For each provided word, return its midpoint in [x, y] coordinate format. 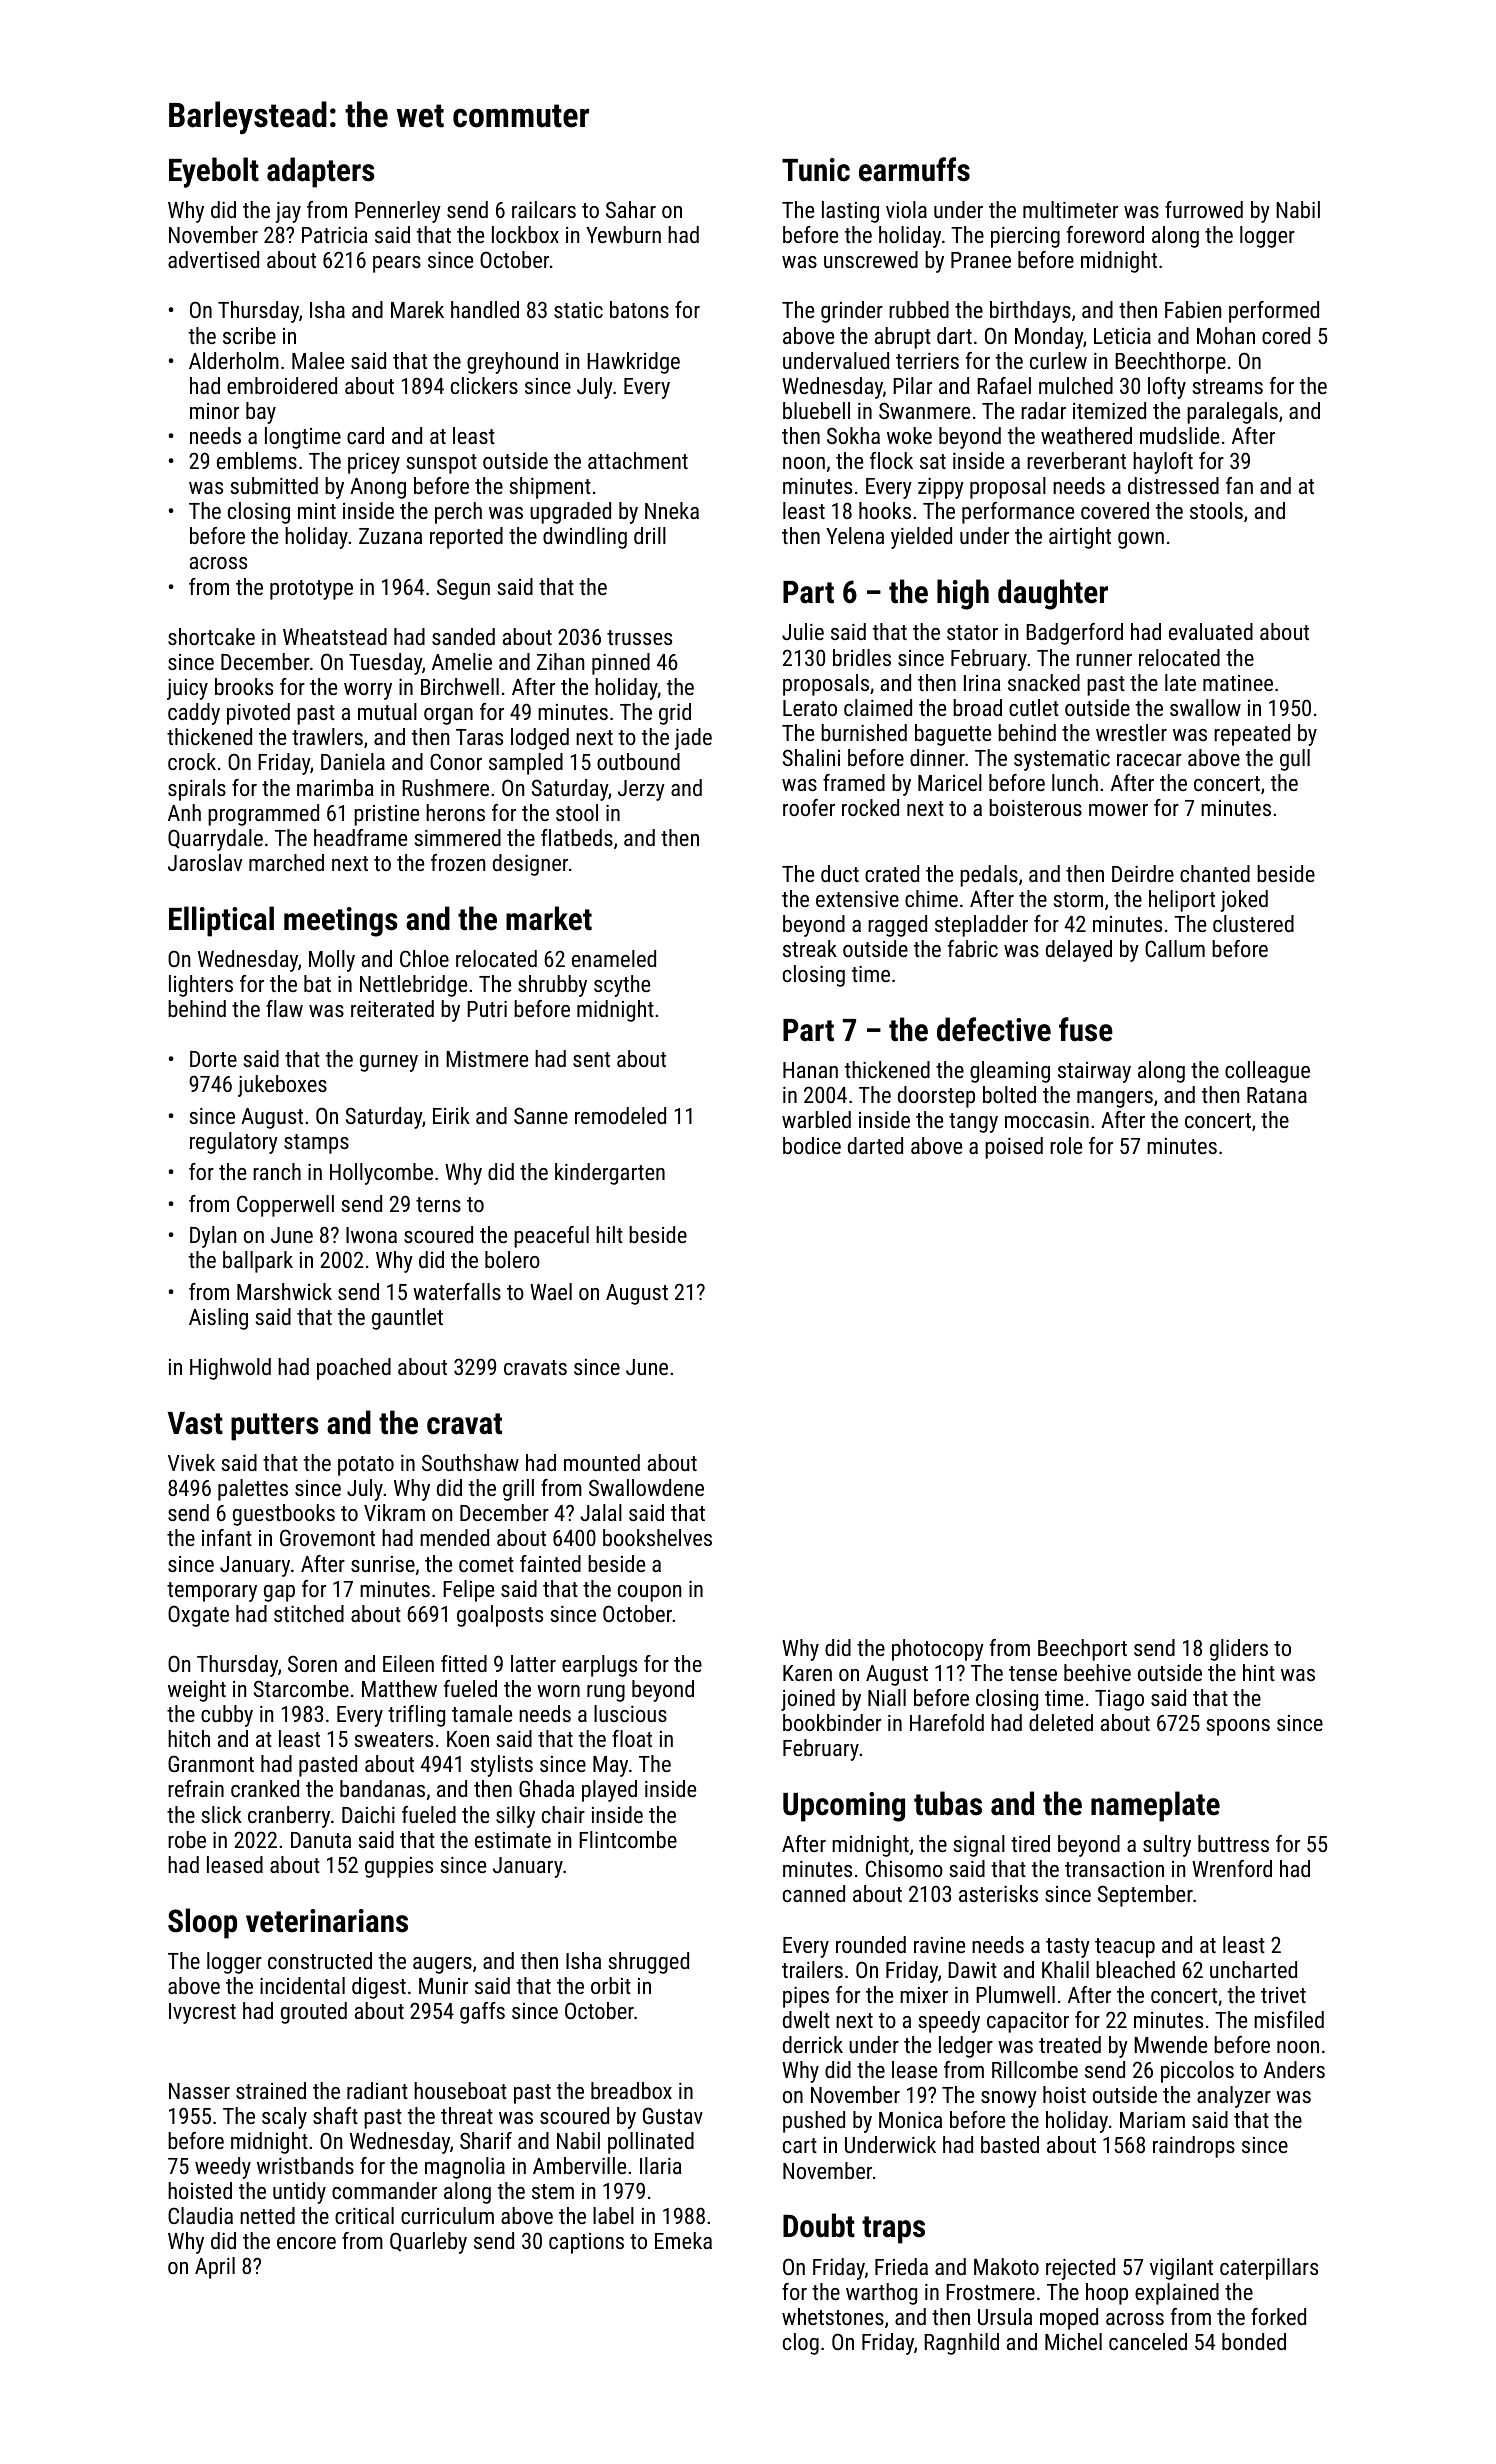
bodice [812, 1145]
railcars [544, 209]
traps [893, 2230]
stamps [316, 1144]
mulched [1076, 385]
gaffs [482, 2013]
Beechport [1082, 1650]
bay [261, 413]
